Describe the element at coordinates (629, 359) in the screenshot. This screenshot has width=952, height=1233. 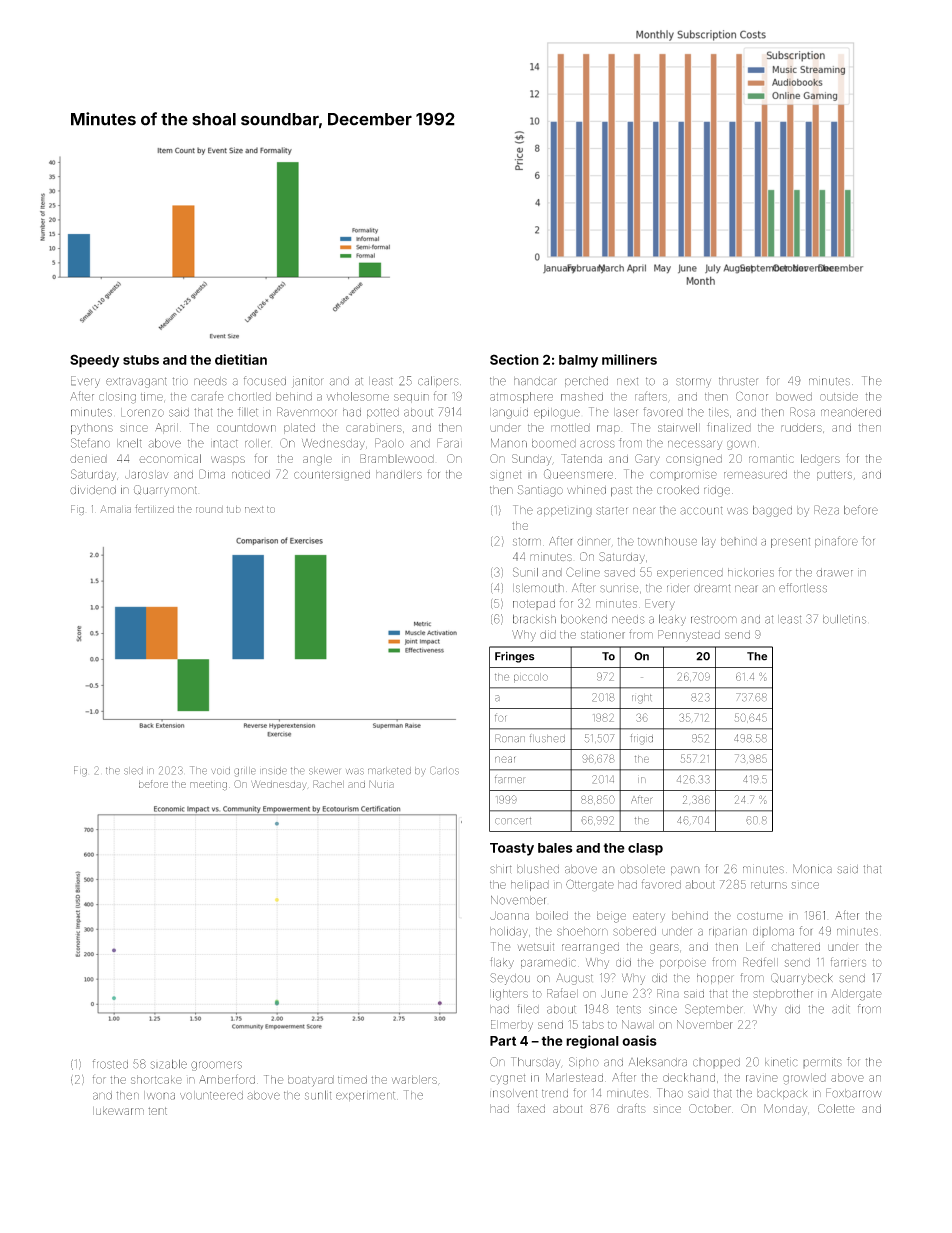
I see `milliners` at that location.
